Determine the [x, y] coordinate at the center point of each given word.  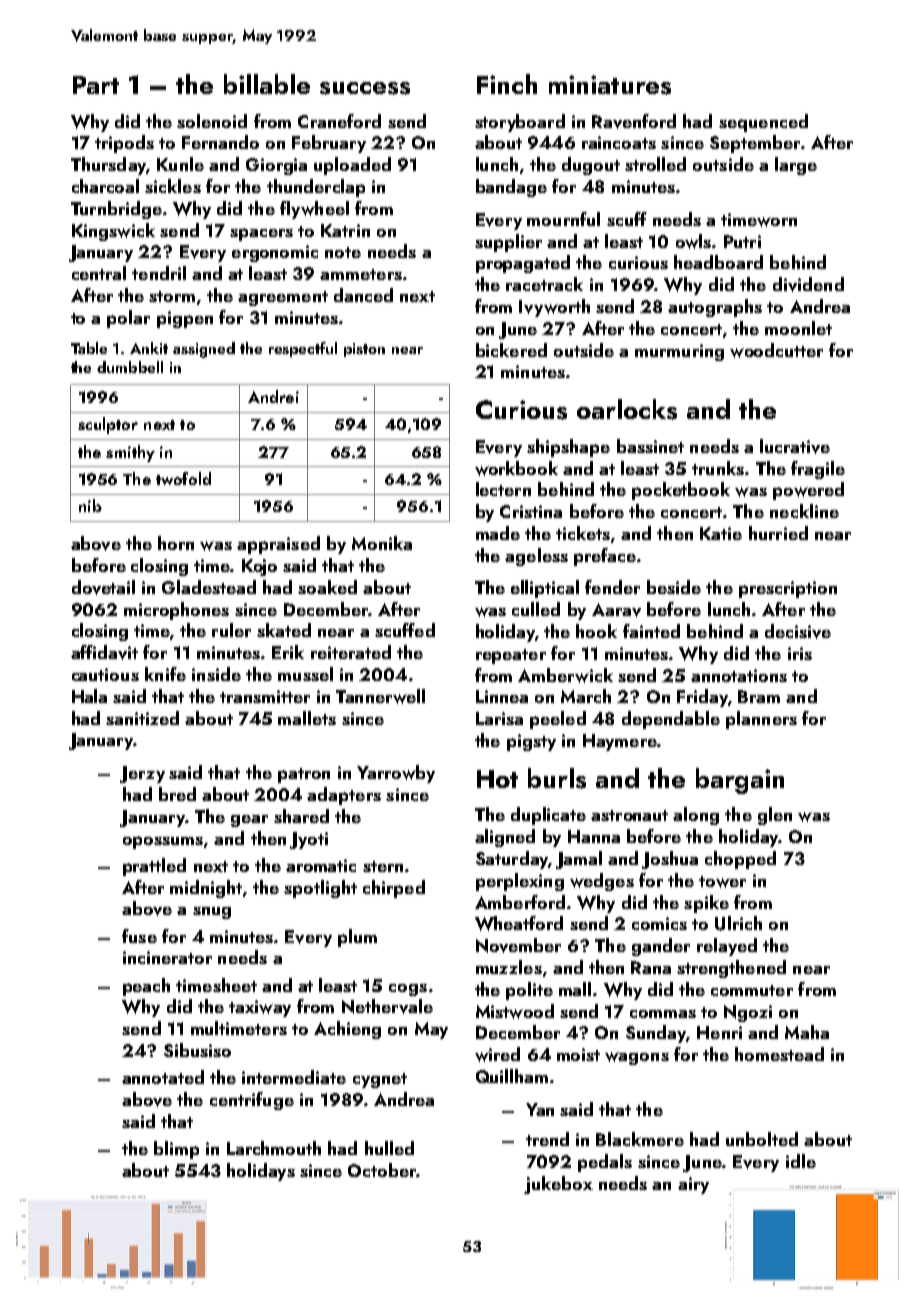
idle [801, 1161]
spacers [261, 234]
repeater [511, 656]
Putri [742, 241]
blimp [176, 1150]
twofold [183, 478]
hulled [389, 1148]
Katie [721, 533]
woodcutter [776, 350]
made [498, 533]
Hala [89, 696]
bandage [511, 188]
